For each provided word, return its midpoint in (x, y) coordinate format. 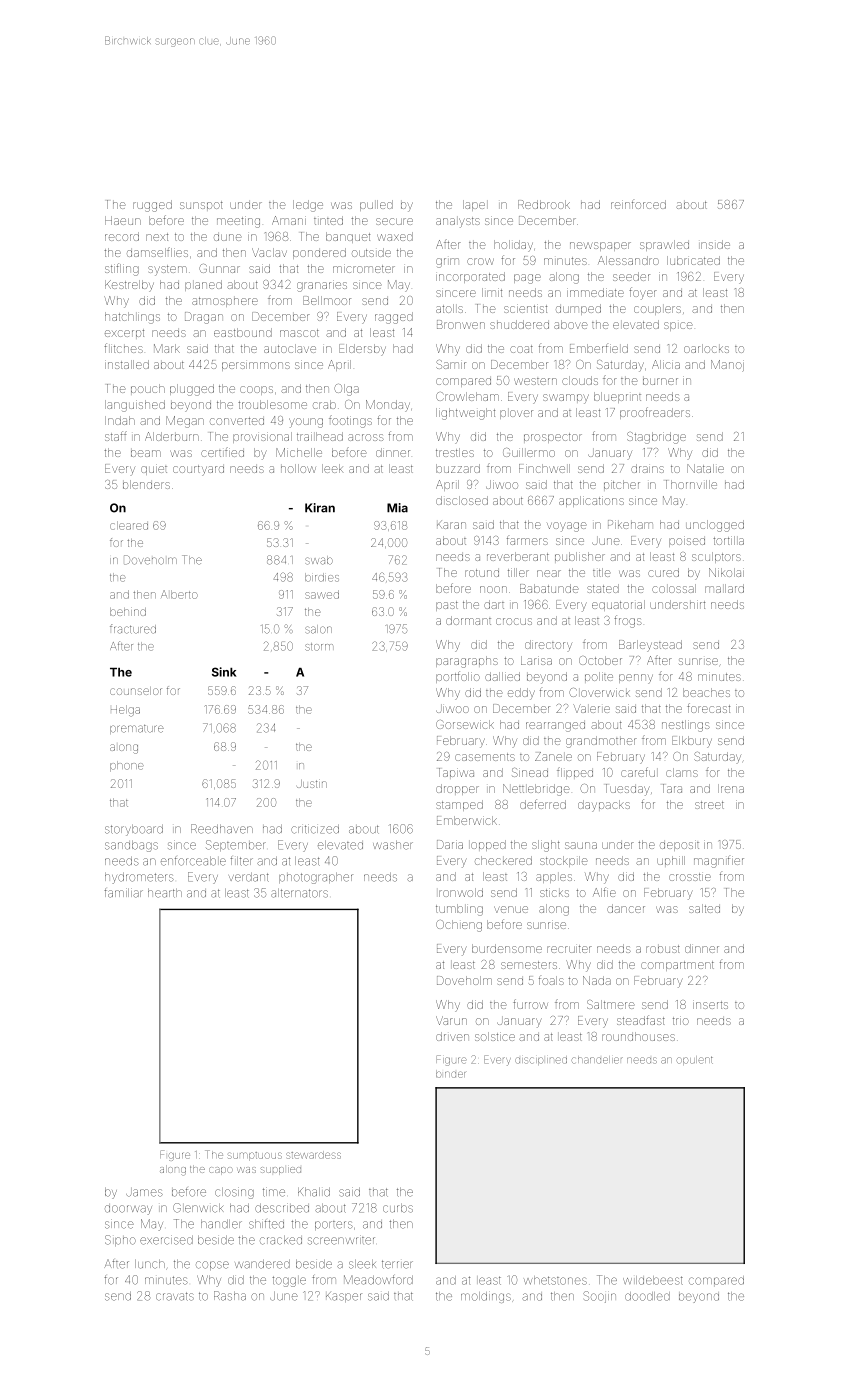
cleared (129, 525)
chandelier (597, 1060)
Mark (167, 348)
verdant (249, 877)
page (527, 279)
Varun (451, 1020)
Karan (451, 524)
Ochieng (459, 926)
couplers (657, 310)
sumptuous (255, 1156)
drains (647, 468)
